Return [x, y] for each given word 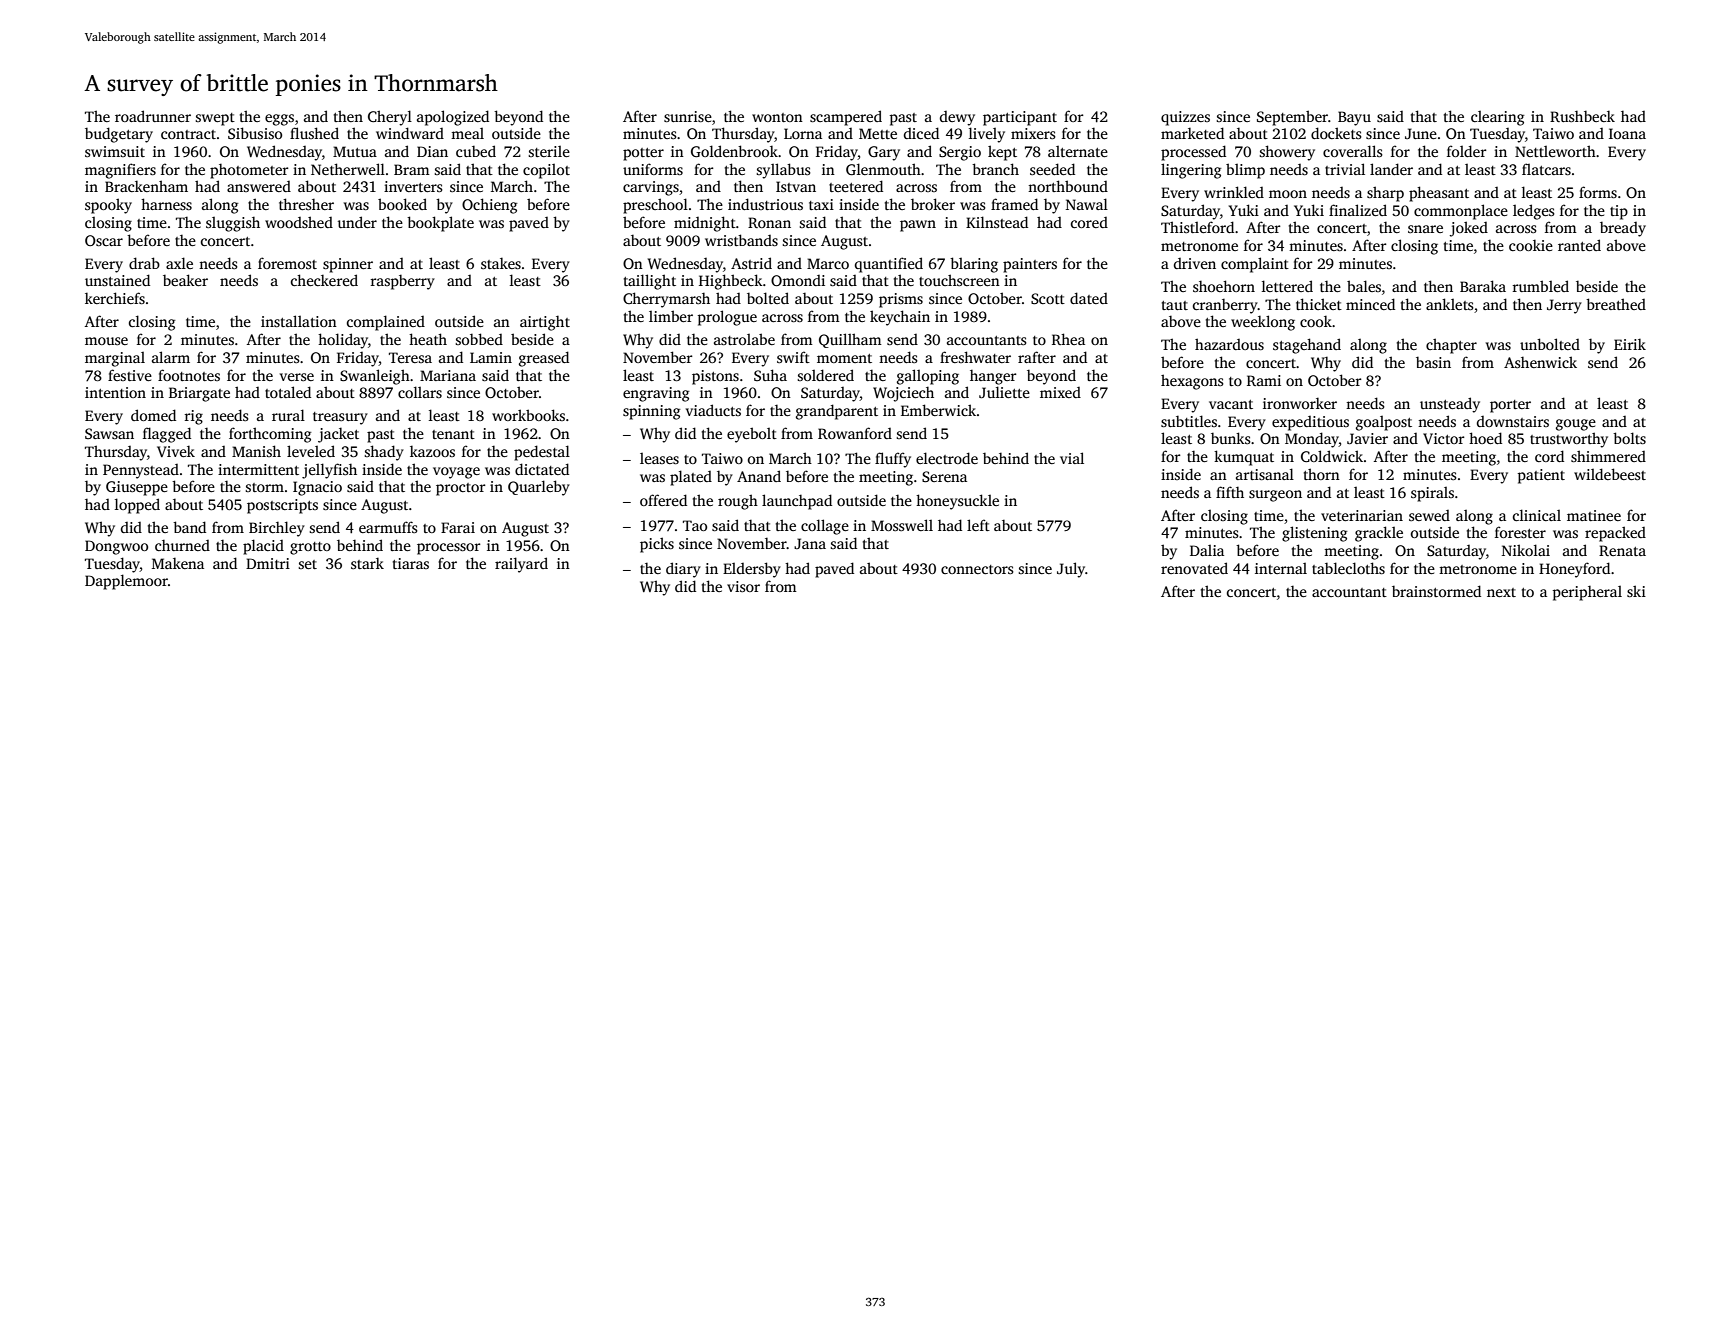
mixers [1033, 133]
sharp [1385, 194]
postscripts [282, 506]
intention [115, 392]
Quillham [850, 340]
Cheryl [390, 118]
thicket [1319, 304]
